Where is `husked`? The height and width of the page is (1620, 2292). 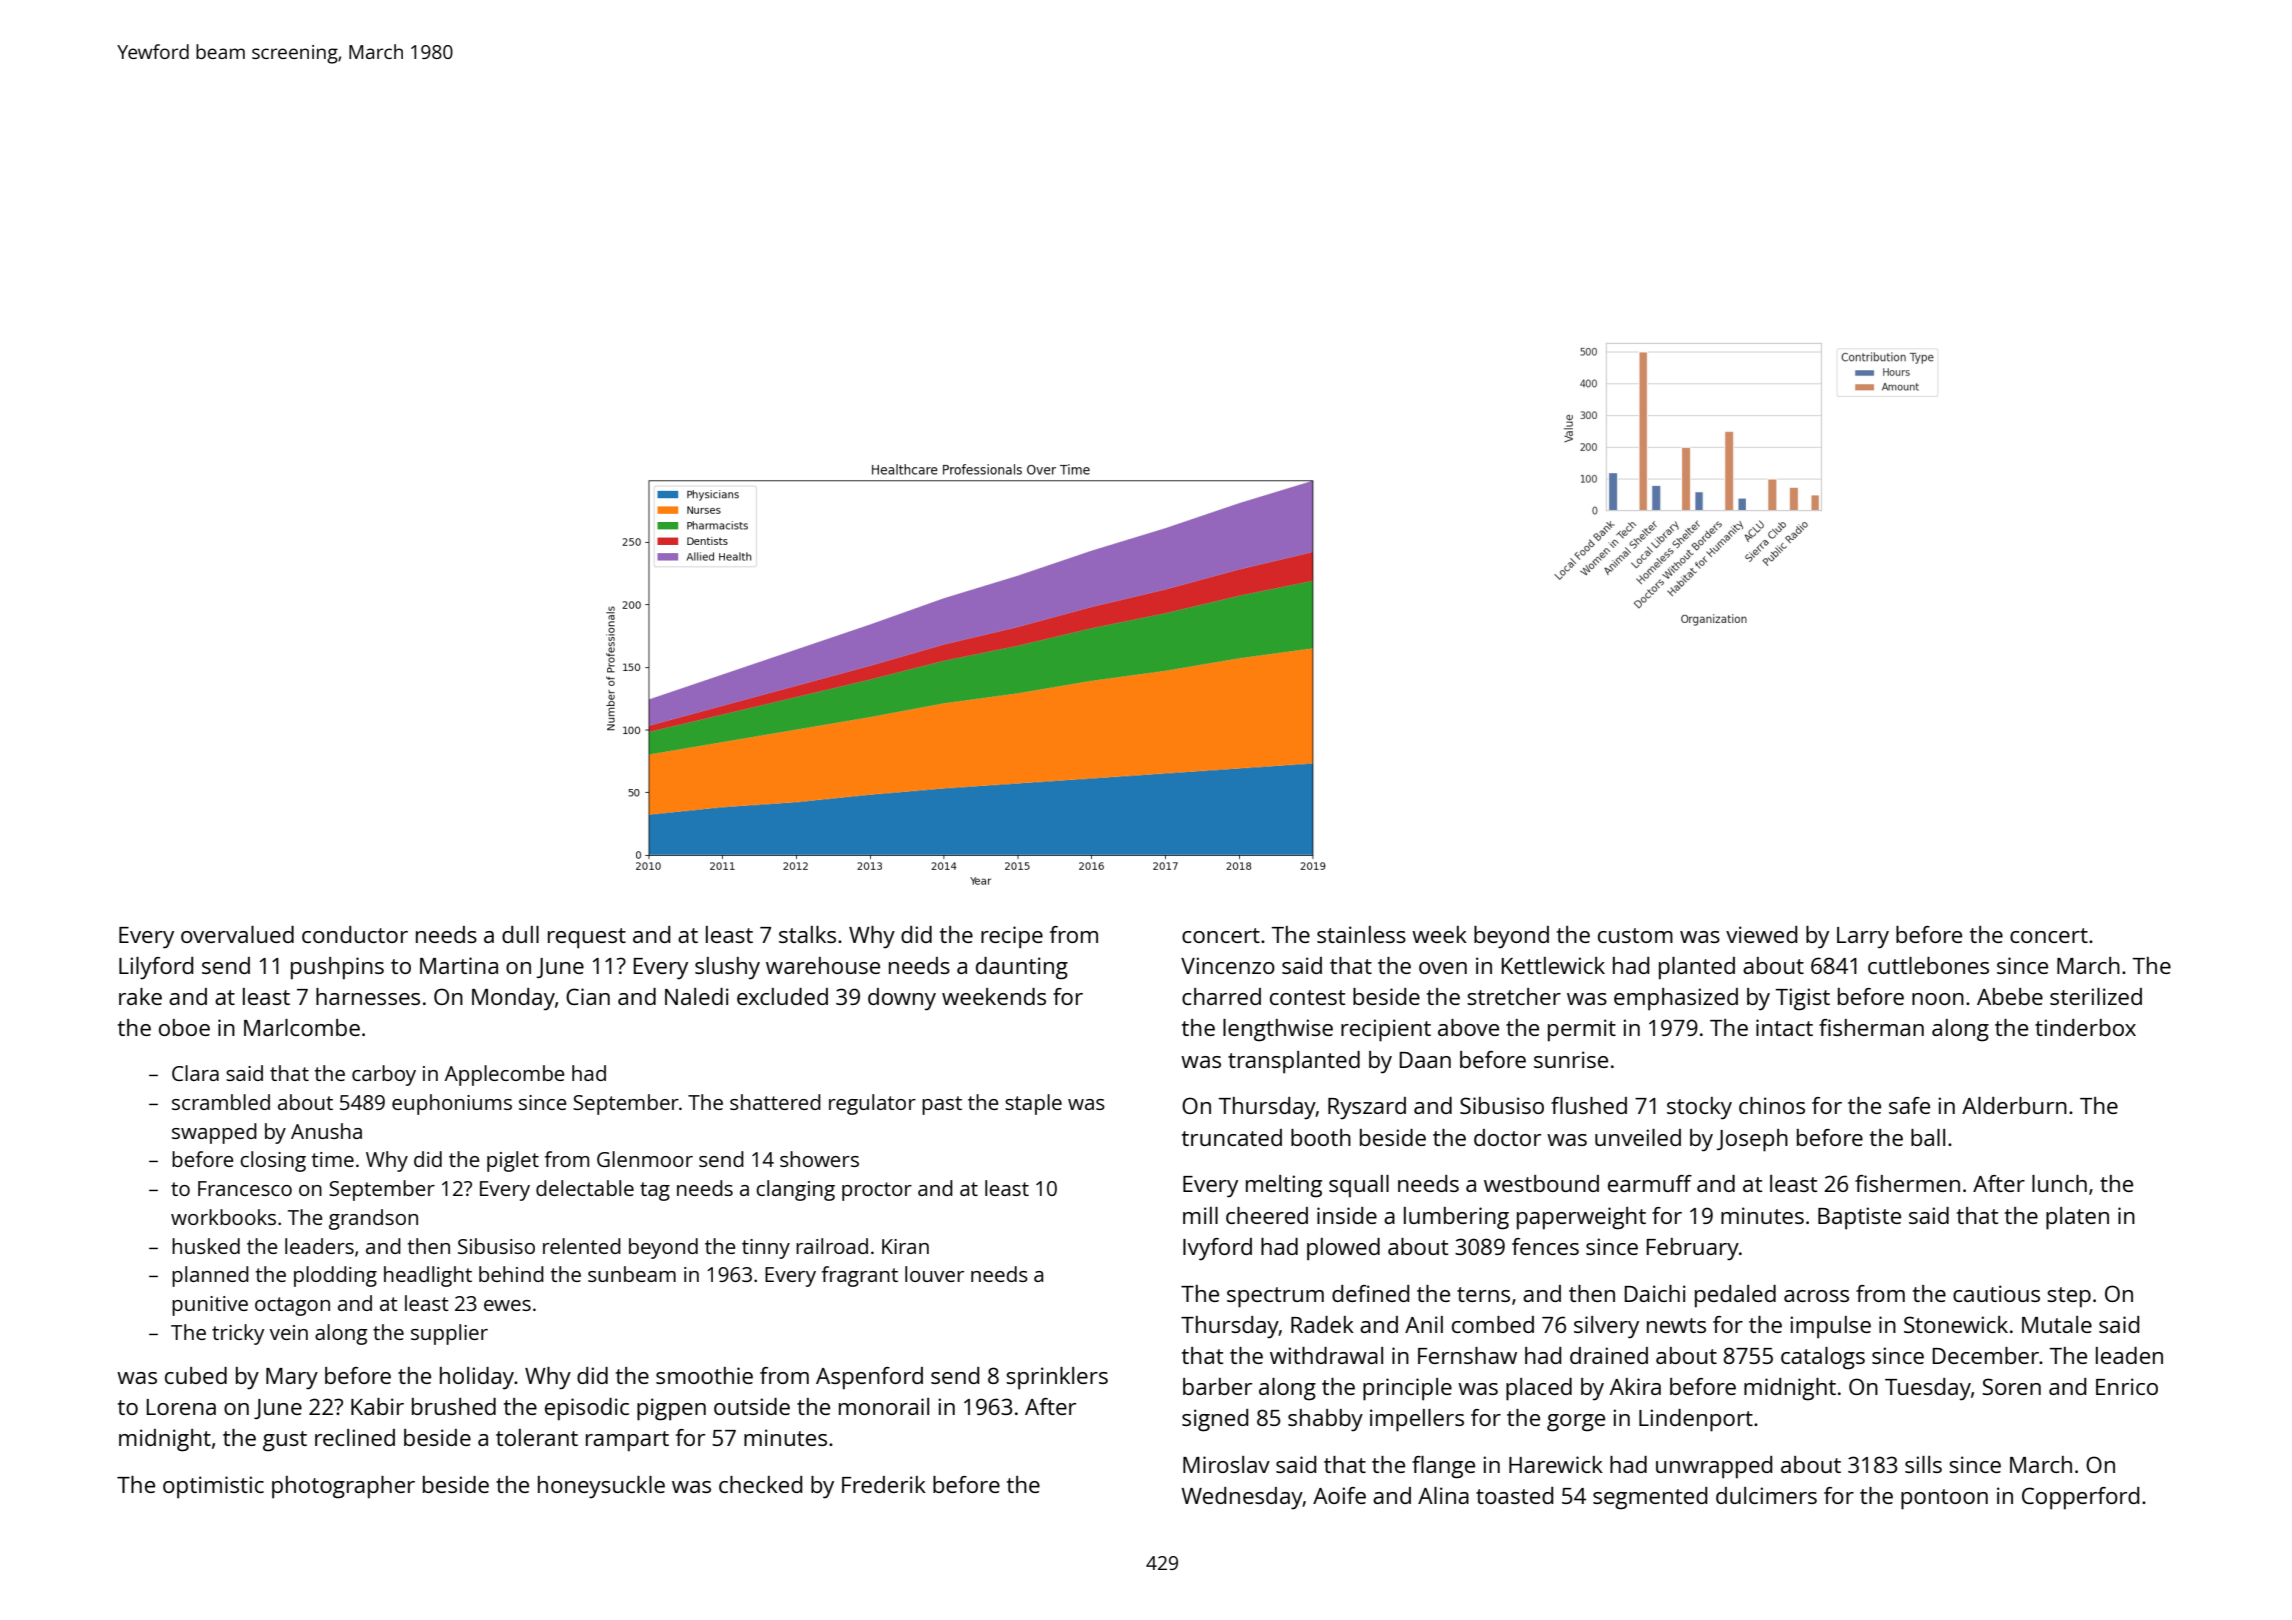 husked is located at coordinates (206, 1246).
